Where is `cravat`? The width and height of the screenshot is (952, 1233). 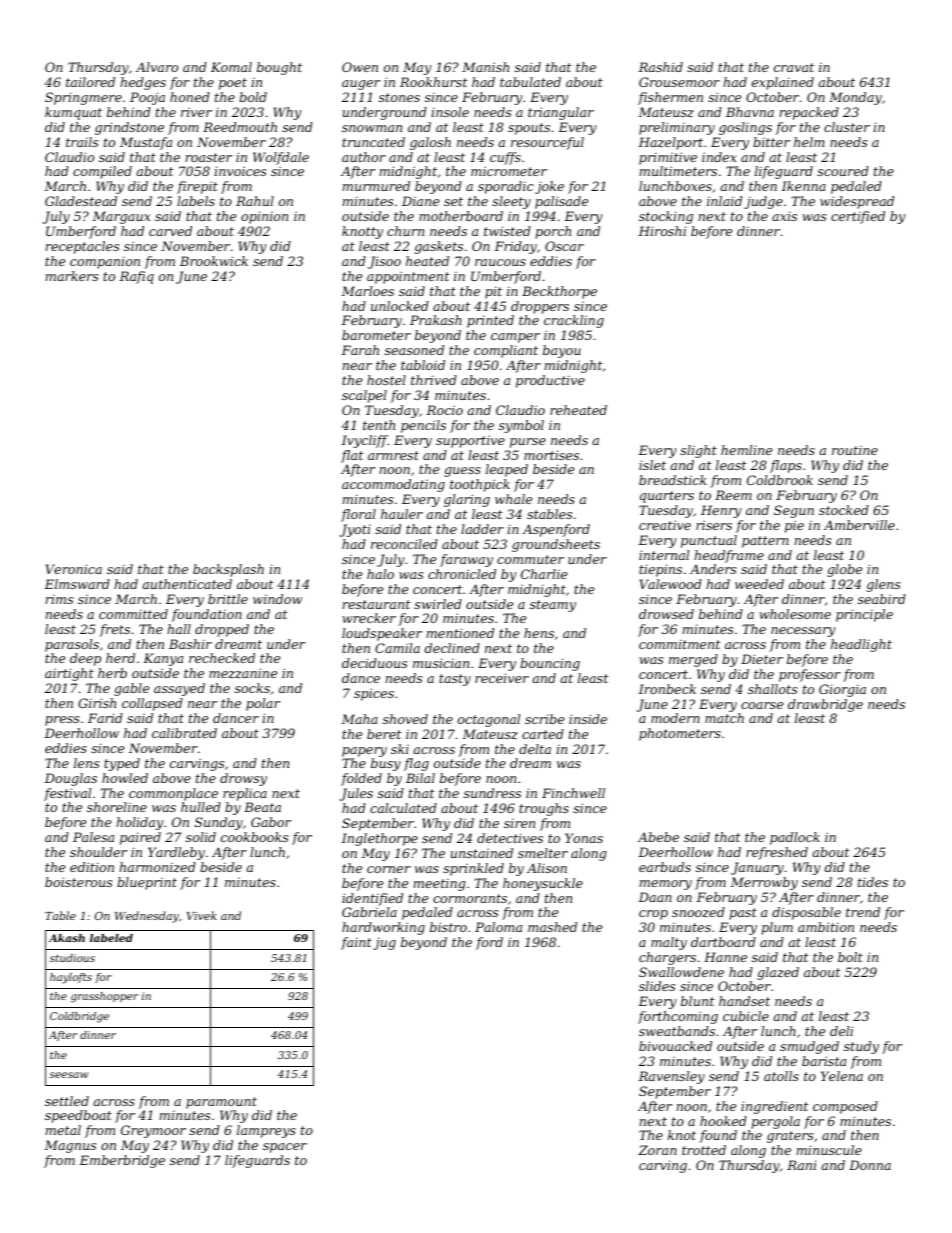 cravat is located at coordinates (794, 67).
